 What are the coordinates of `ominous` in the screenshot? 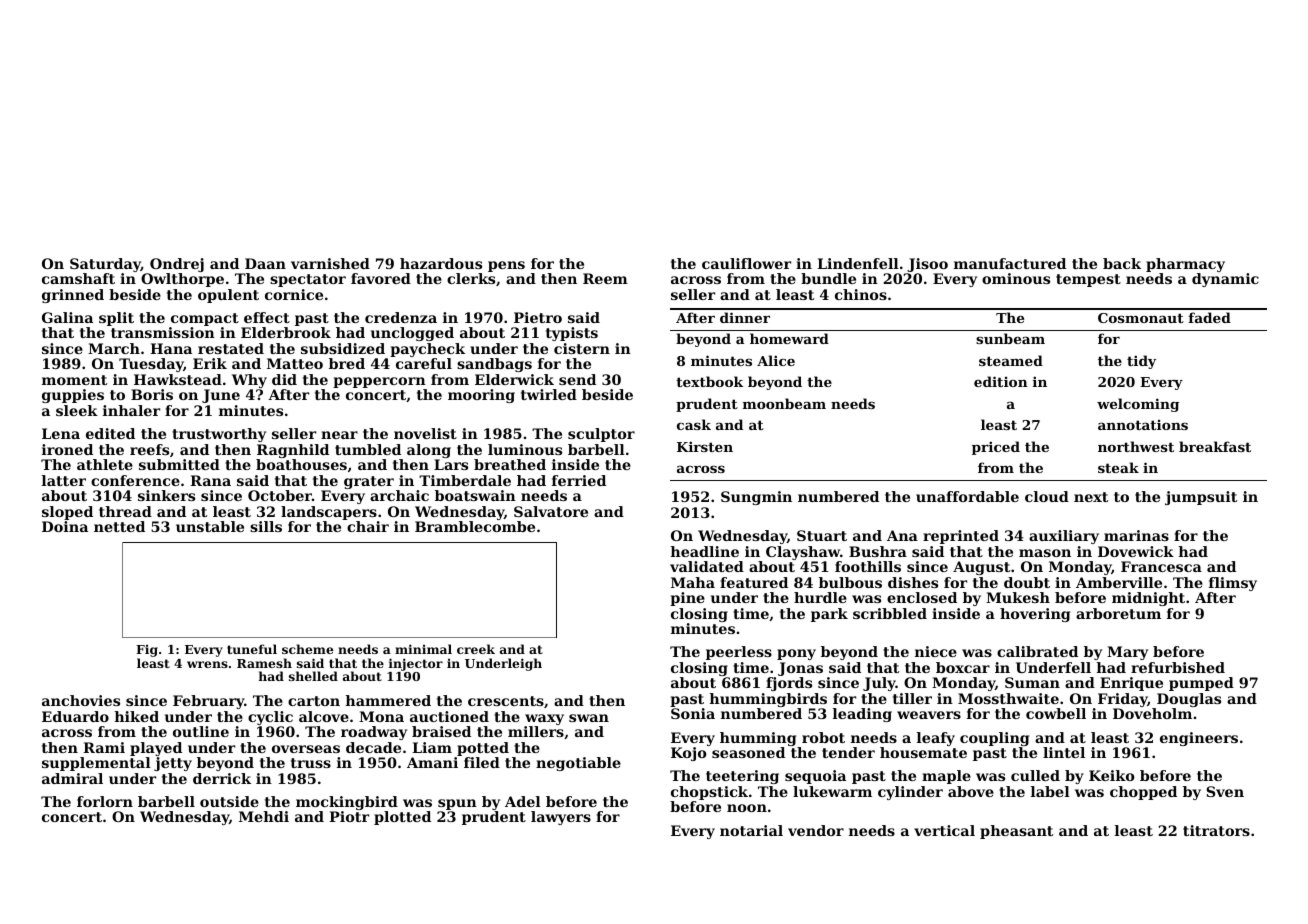 It's located at (1016, 278).
